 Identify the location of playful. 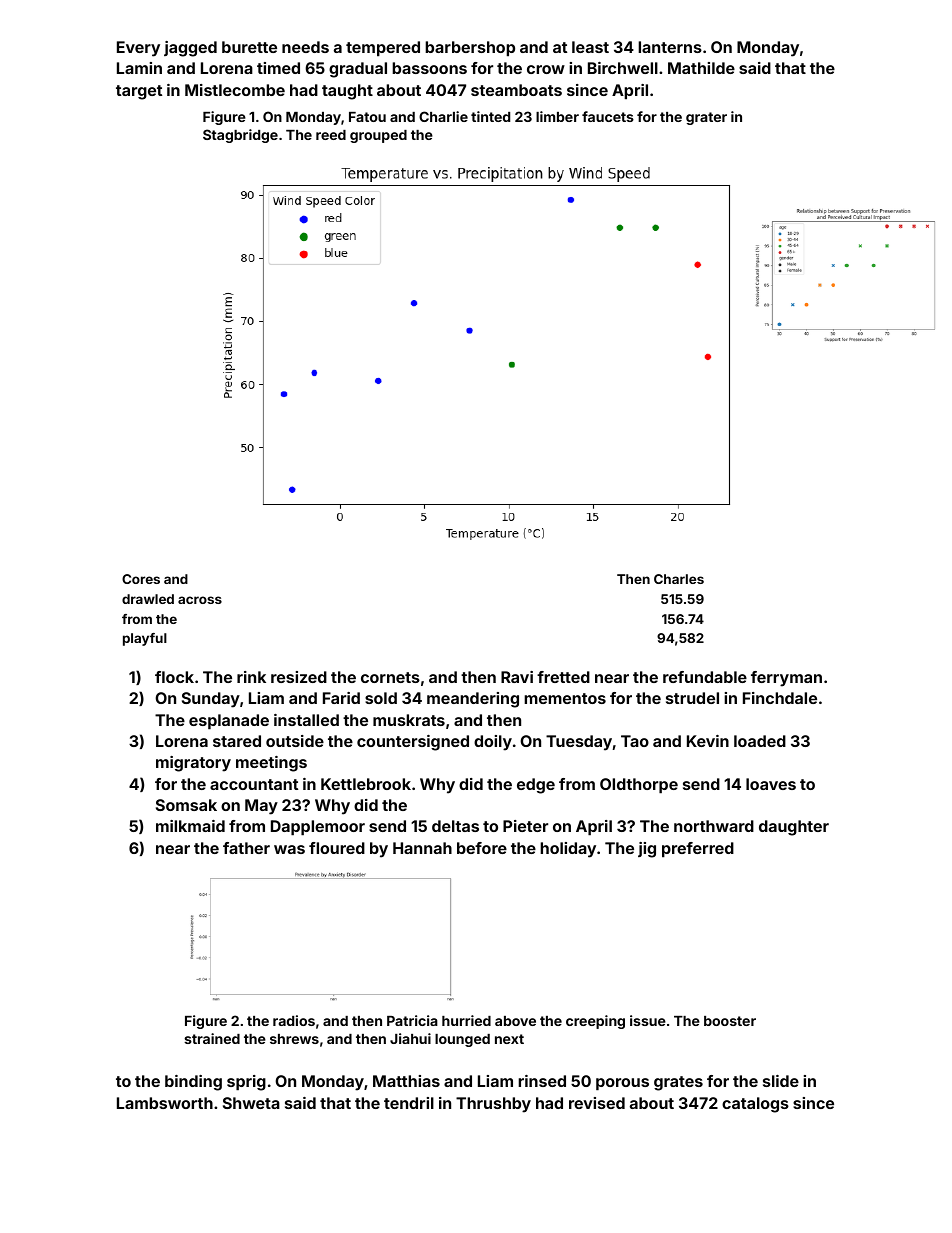
(145, 639).
